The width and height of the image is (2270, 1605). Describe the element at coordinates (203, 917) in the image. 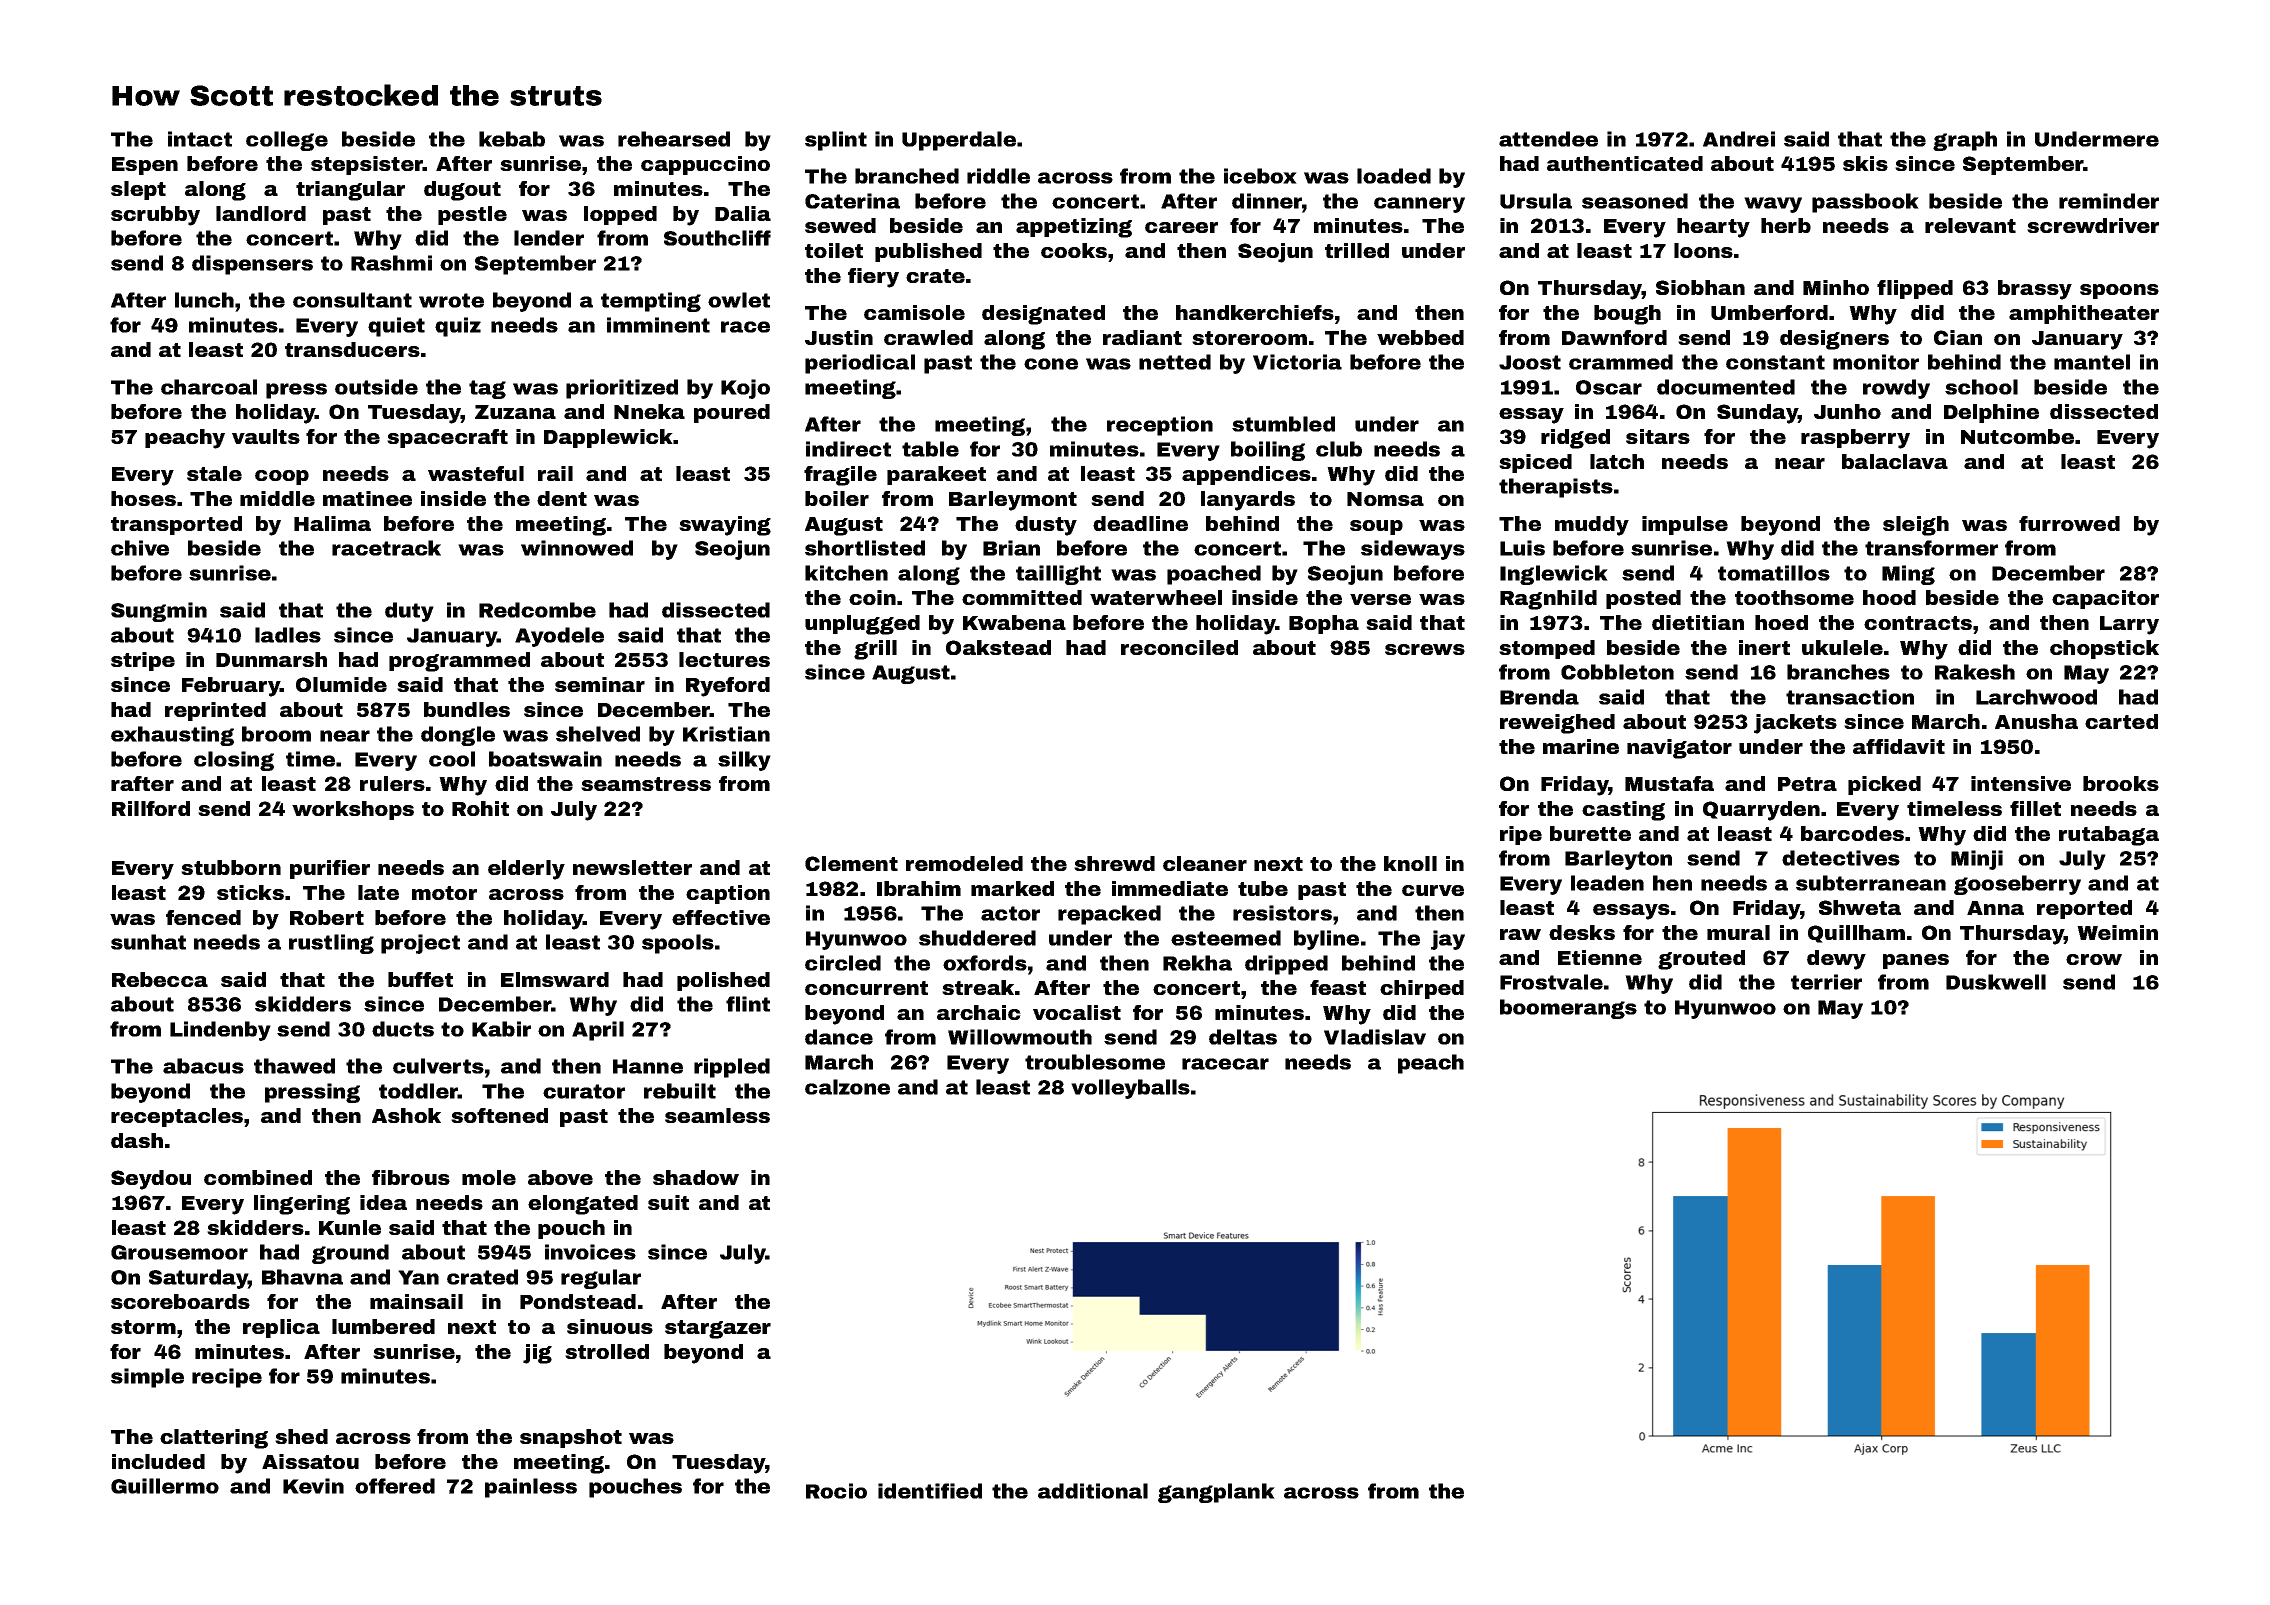

I see `fenced` at that location.
